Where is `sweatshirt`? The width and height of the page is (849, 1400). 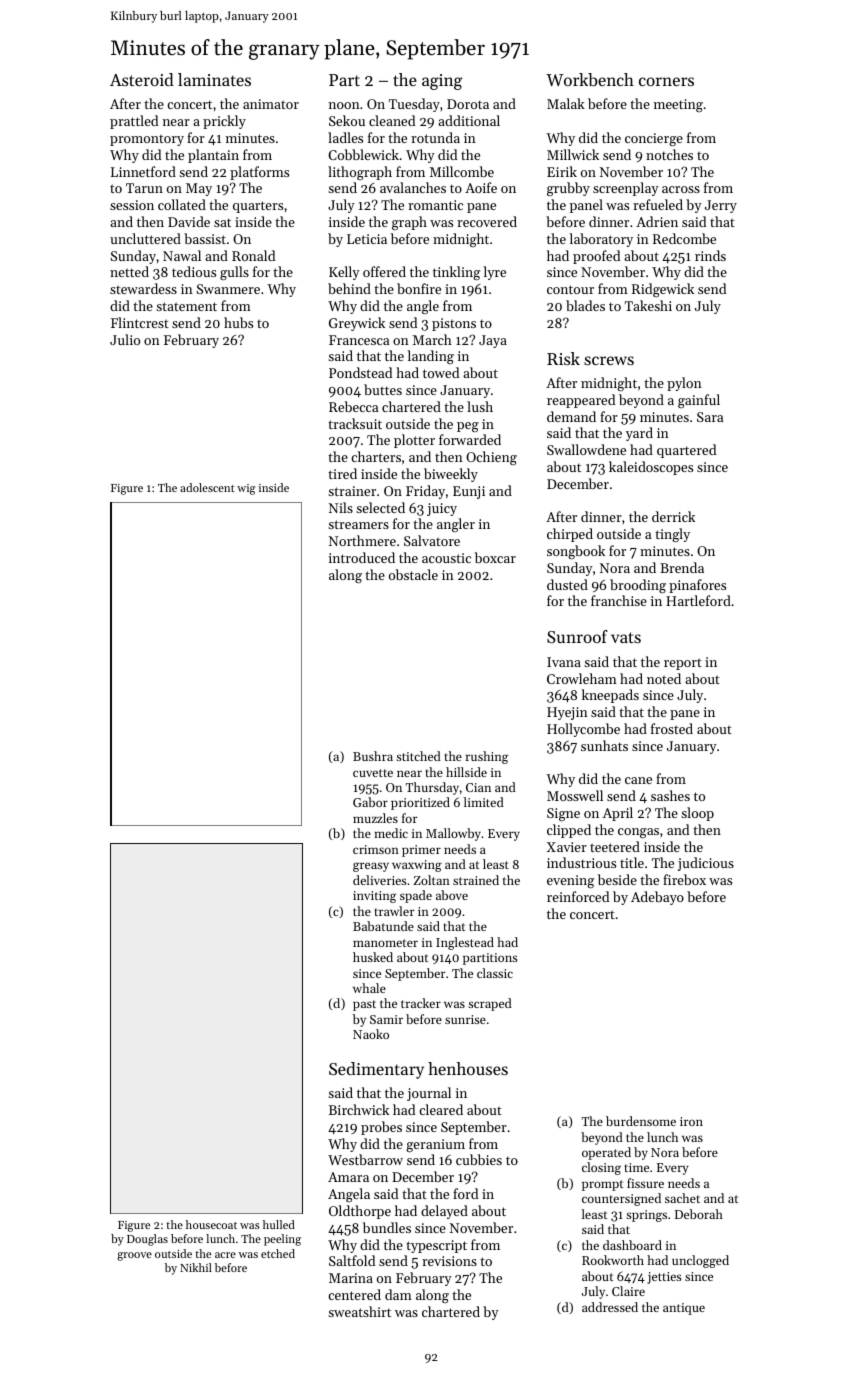 sweatshirt is located at coordinates (359, 1311).
